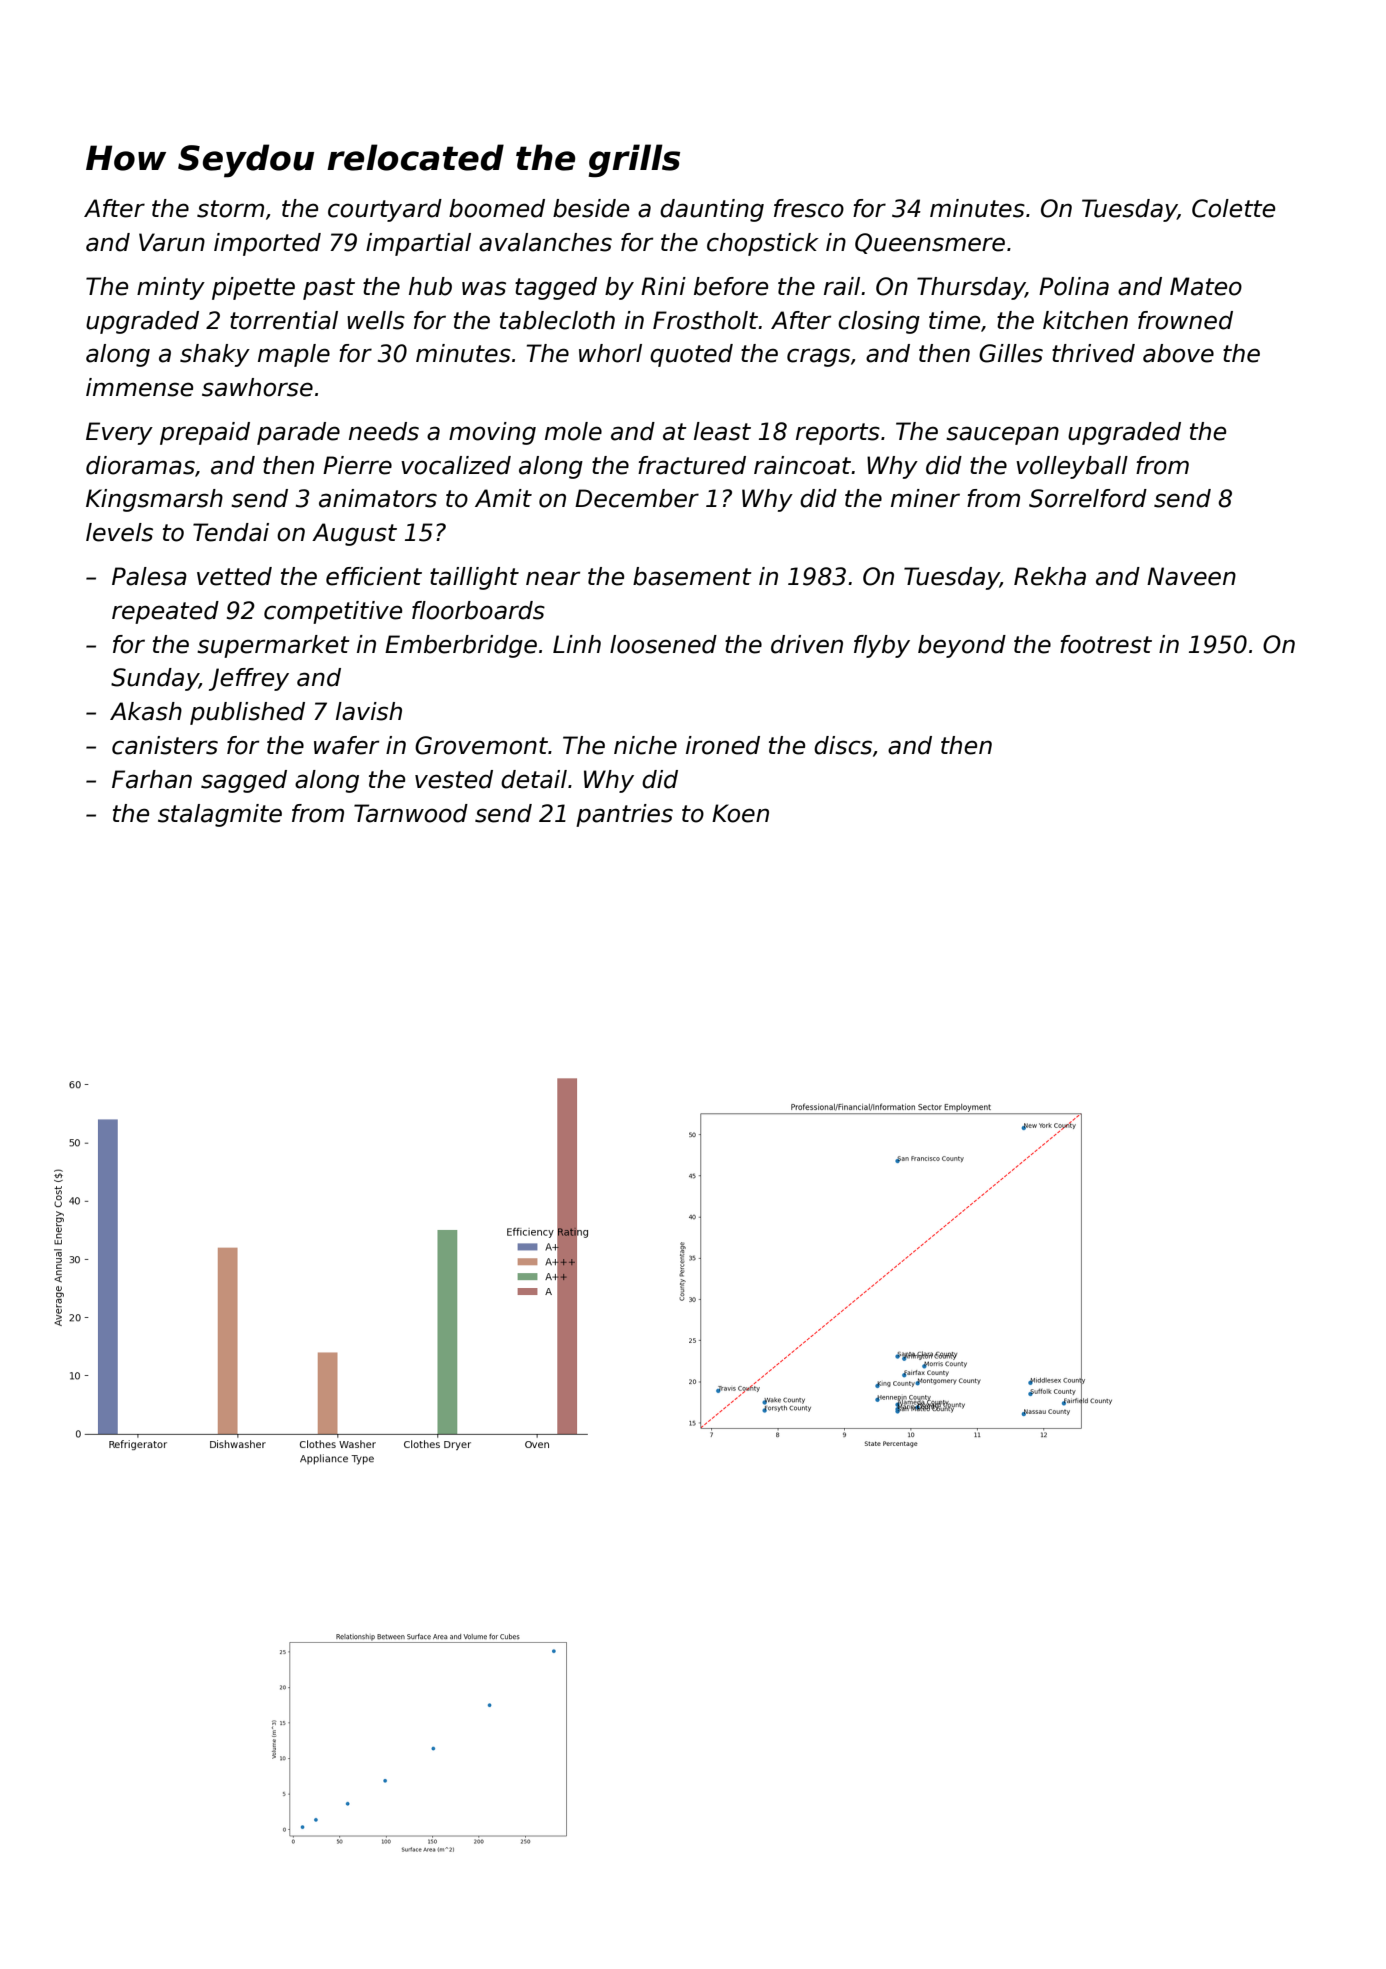 The image size is (1386, 1969). I want to click on dioramas, so click(140, 465).
